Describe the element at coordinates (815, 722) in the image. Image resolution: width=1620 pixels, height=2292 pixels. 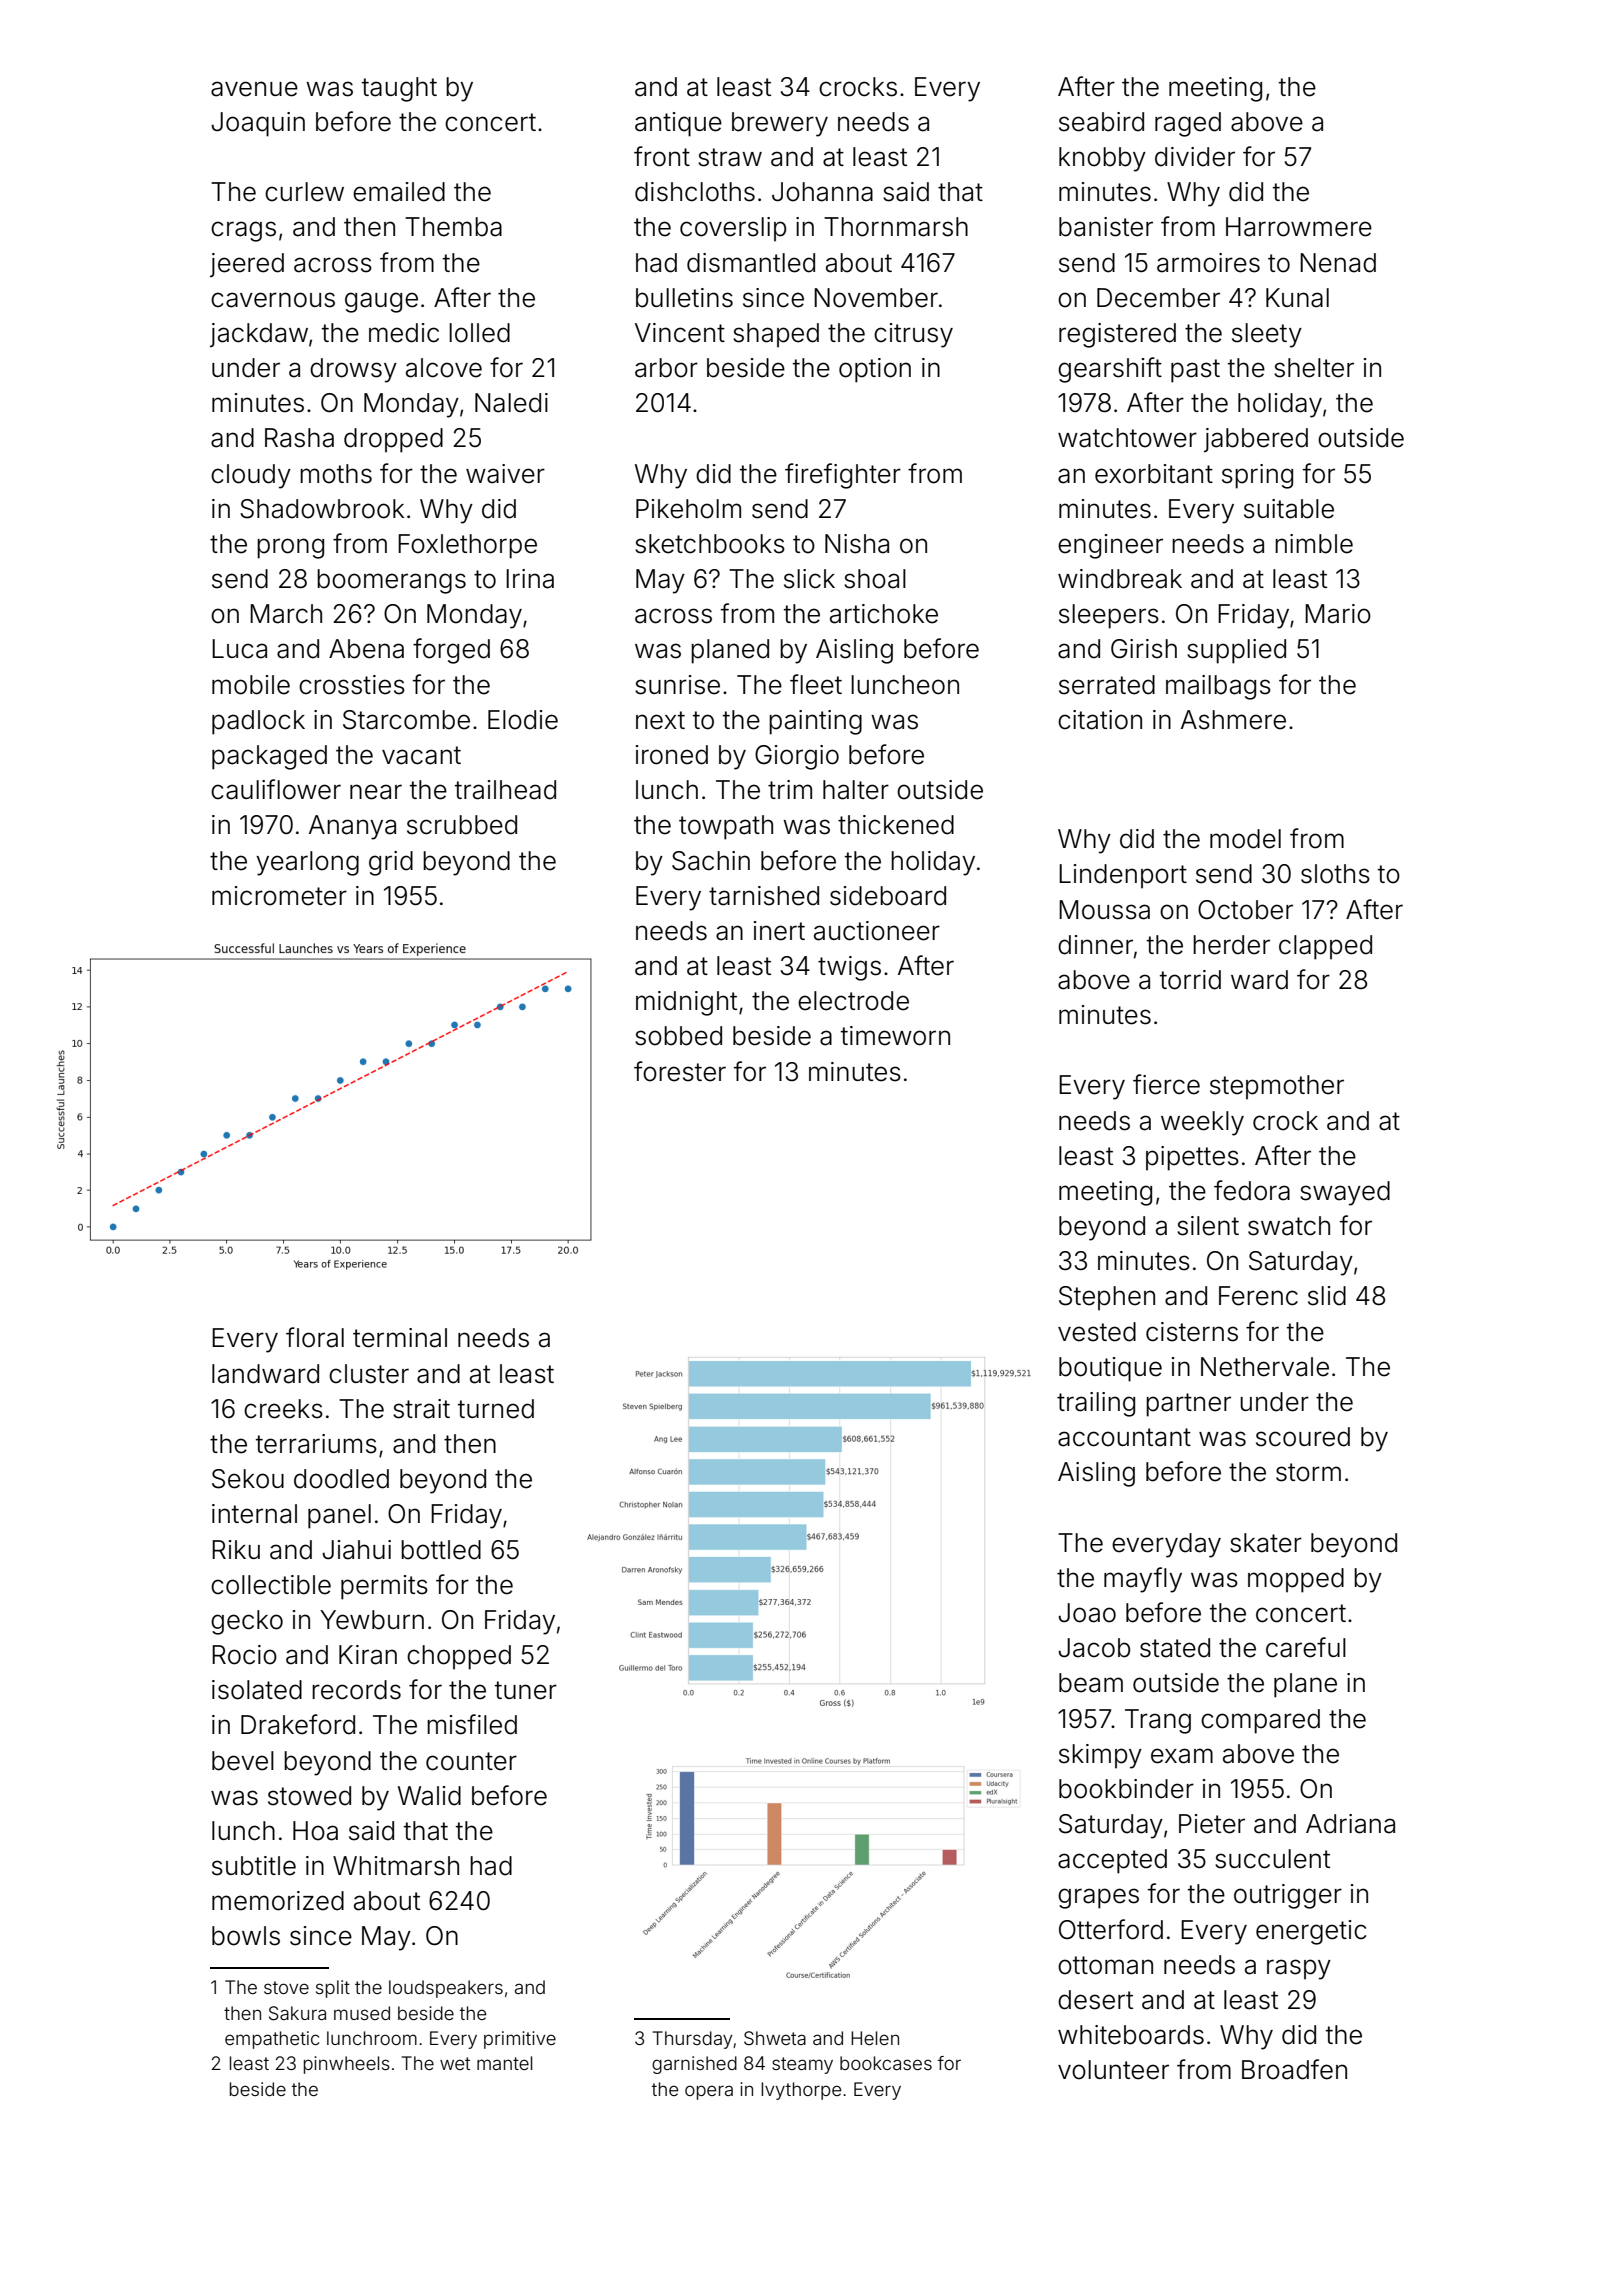
I see `painting` at that location.
